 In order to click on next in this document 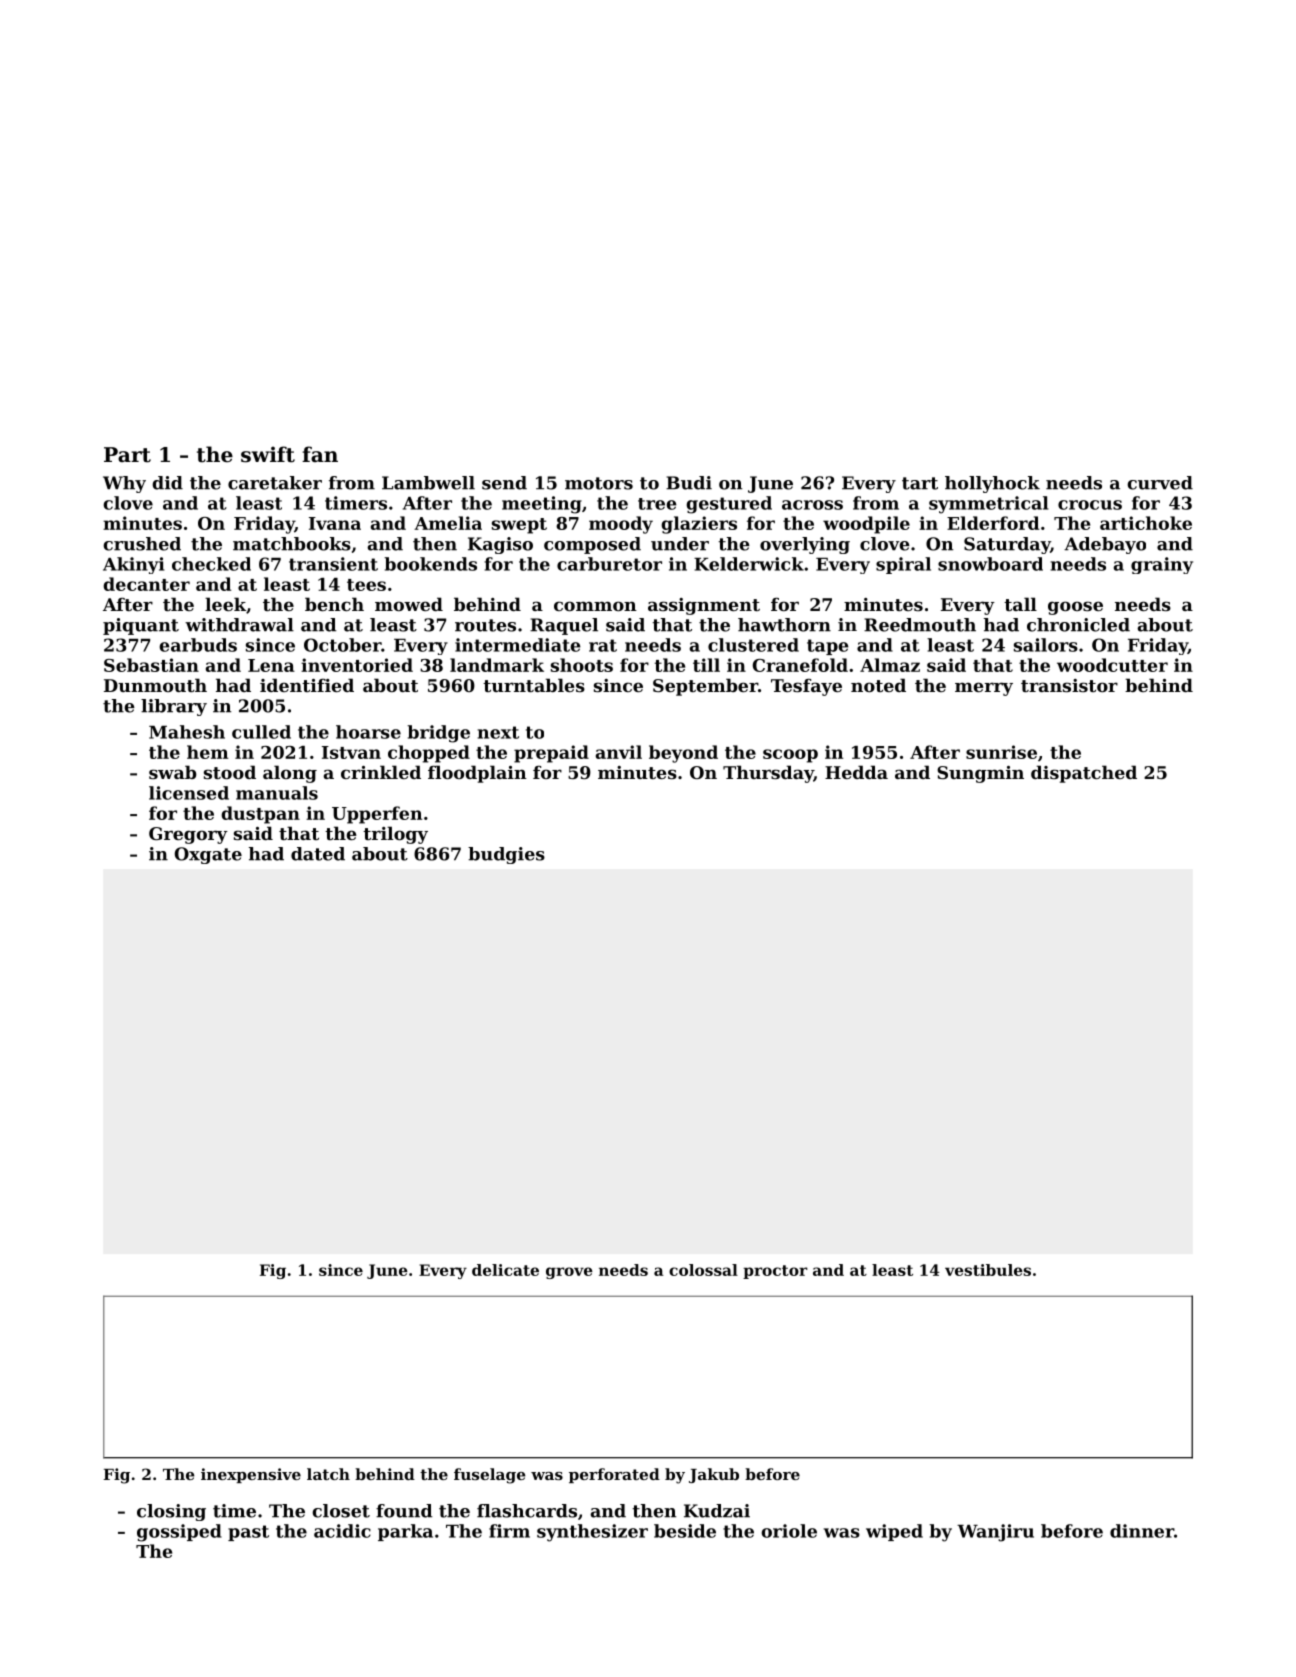, I will do `click(498, 732)`.
